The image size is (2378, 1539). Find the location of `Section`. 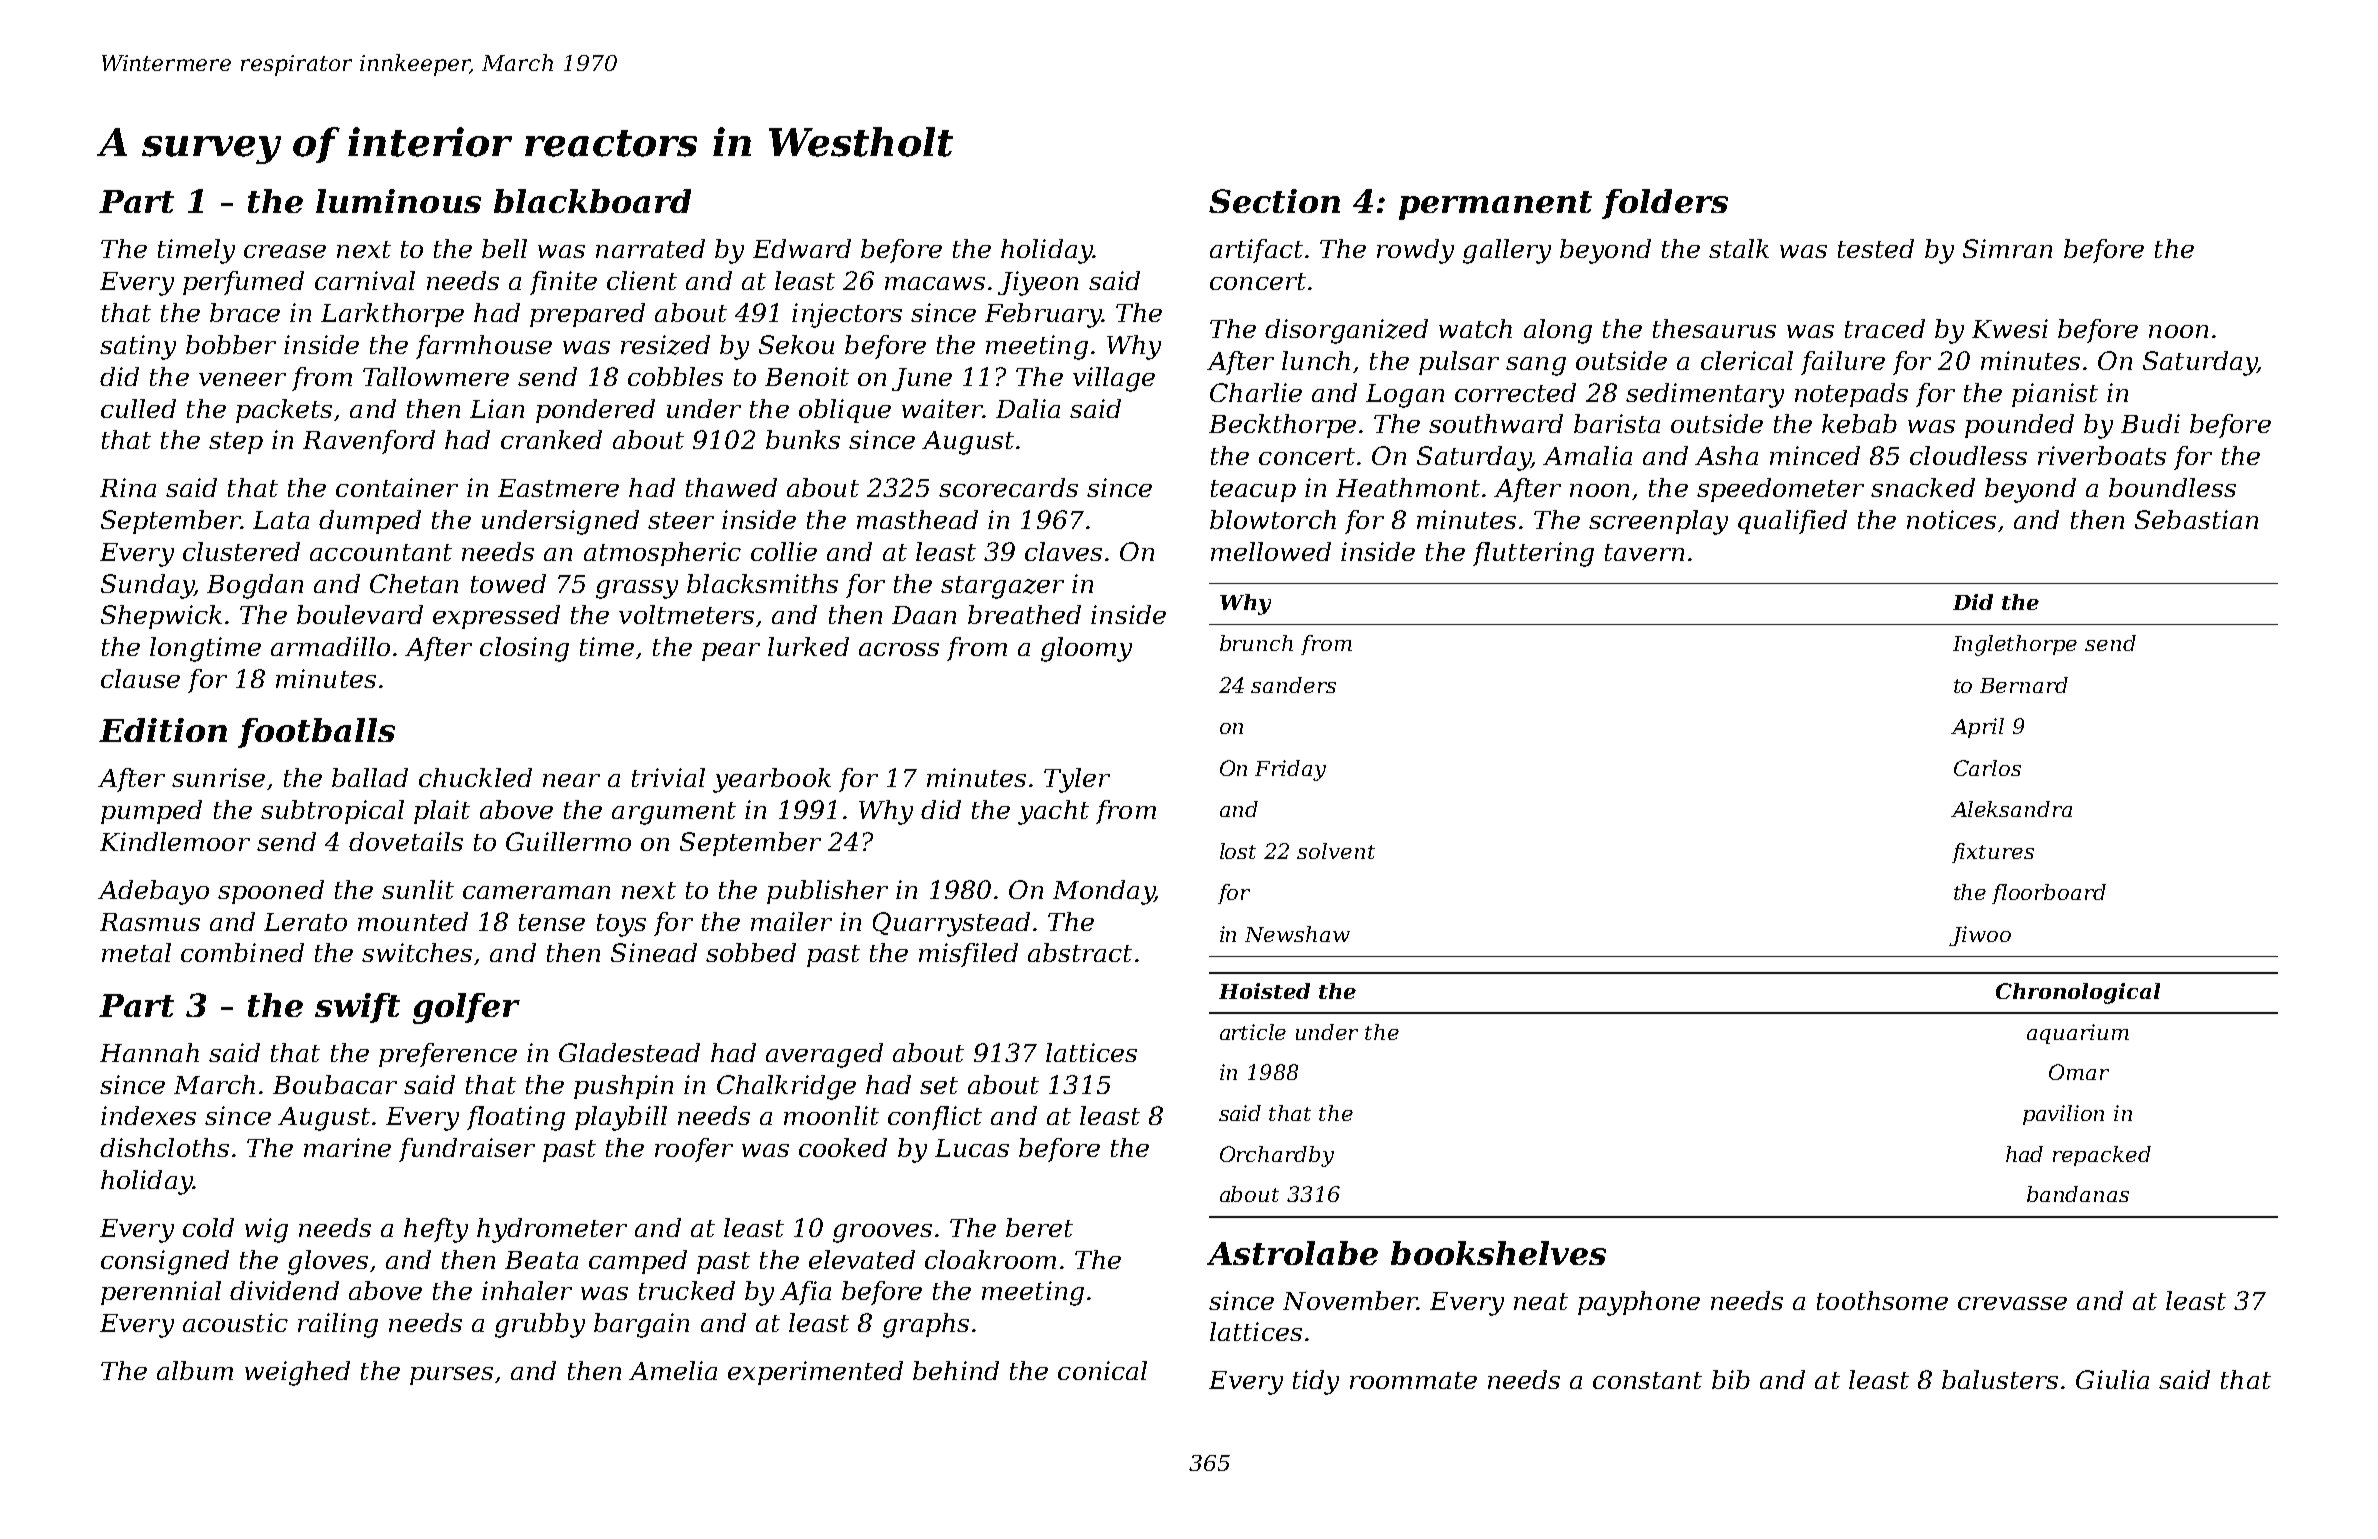

Section is located at coordinates (1274, 201).
